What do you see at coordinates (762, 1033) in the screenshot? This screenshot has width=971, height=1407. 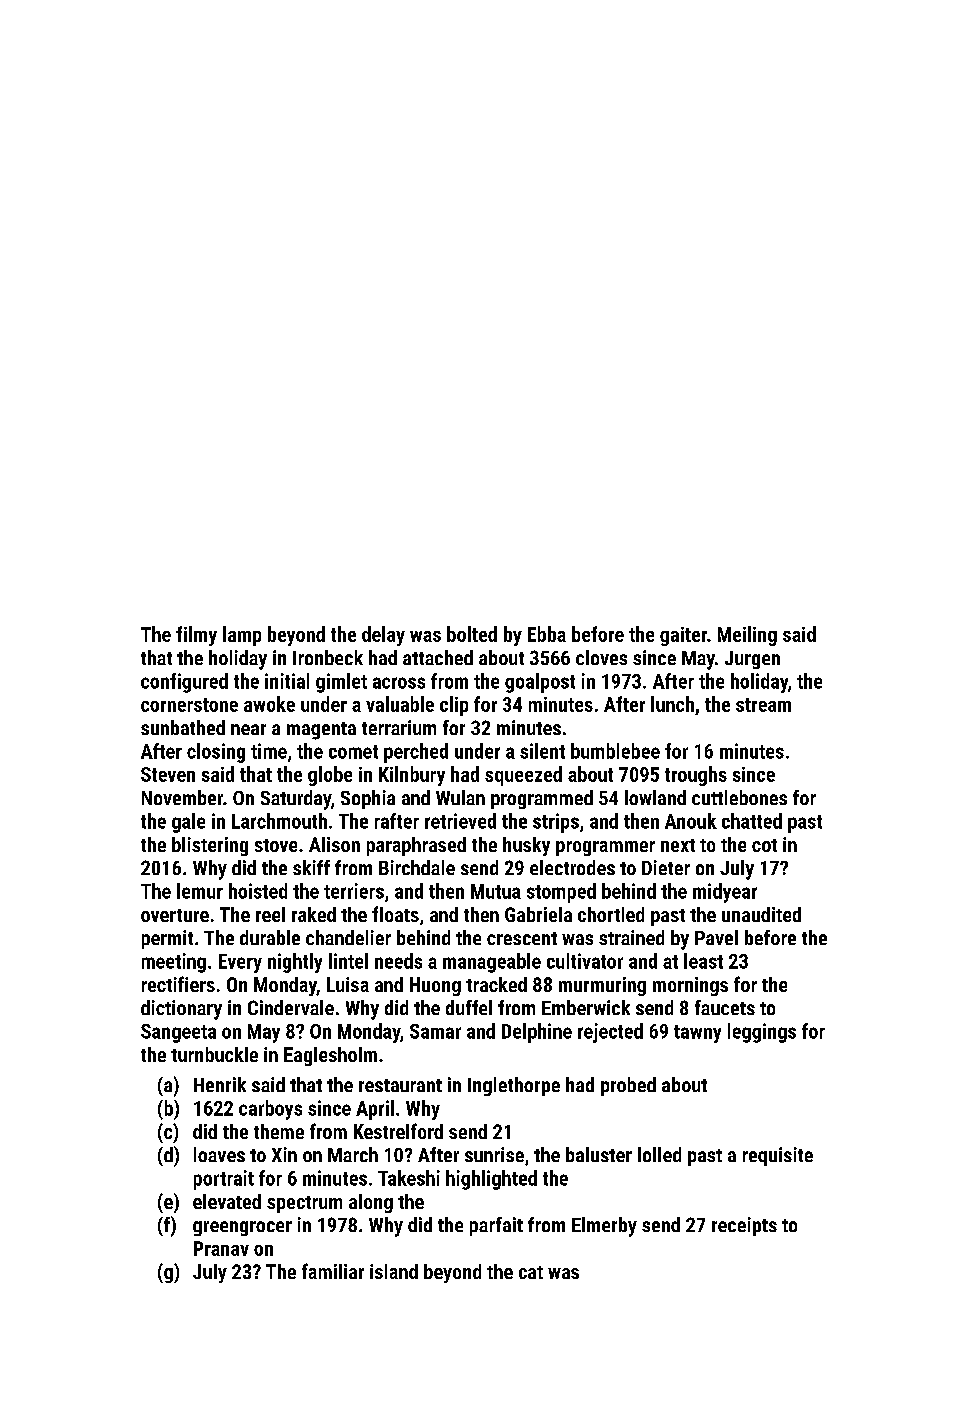 I see `leggings` at bounding box center [762, 1033].
